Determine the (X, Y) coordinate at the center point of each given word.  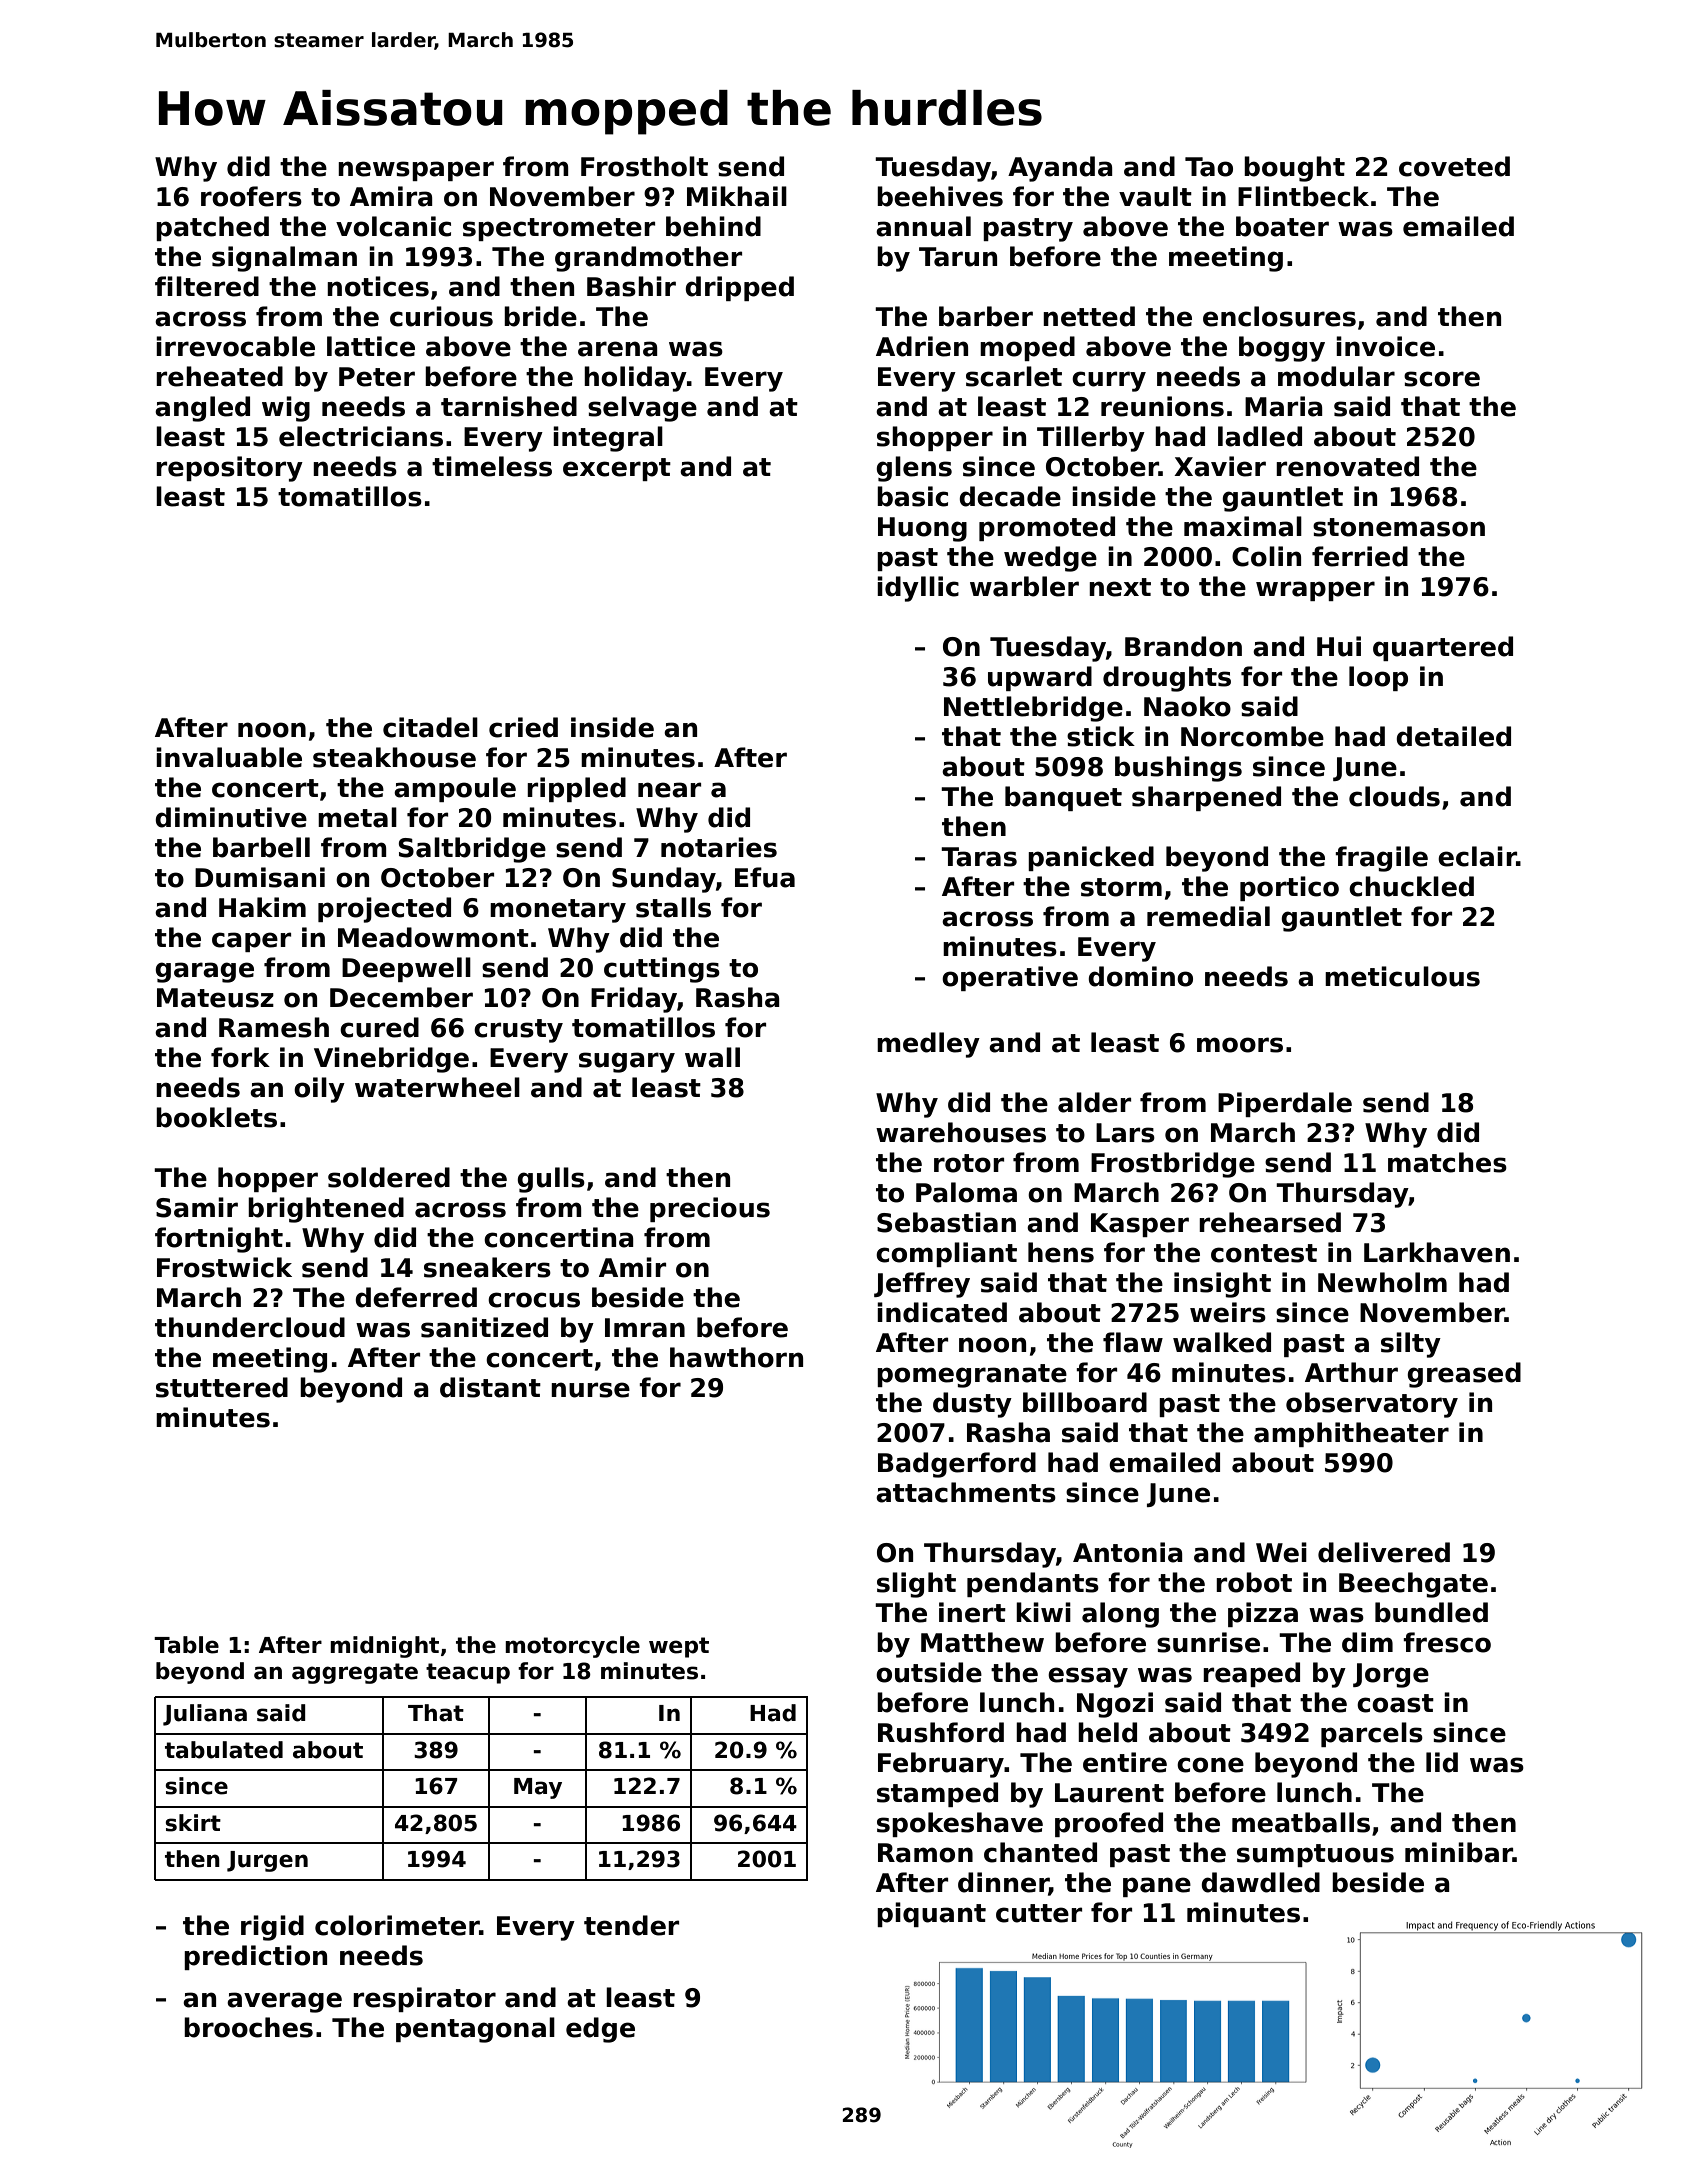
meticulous (1402, 976)
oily (319, 1090)
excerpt (617, 469)
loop (1378, 678)
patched (212, 228)
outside (929, 1672)
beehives (940, 196)
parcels (1372, 1734)
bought (1294, 169)
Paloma (966, 1192)
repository (229, 469)
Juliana (205, 1715)
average (284, 2002)
